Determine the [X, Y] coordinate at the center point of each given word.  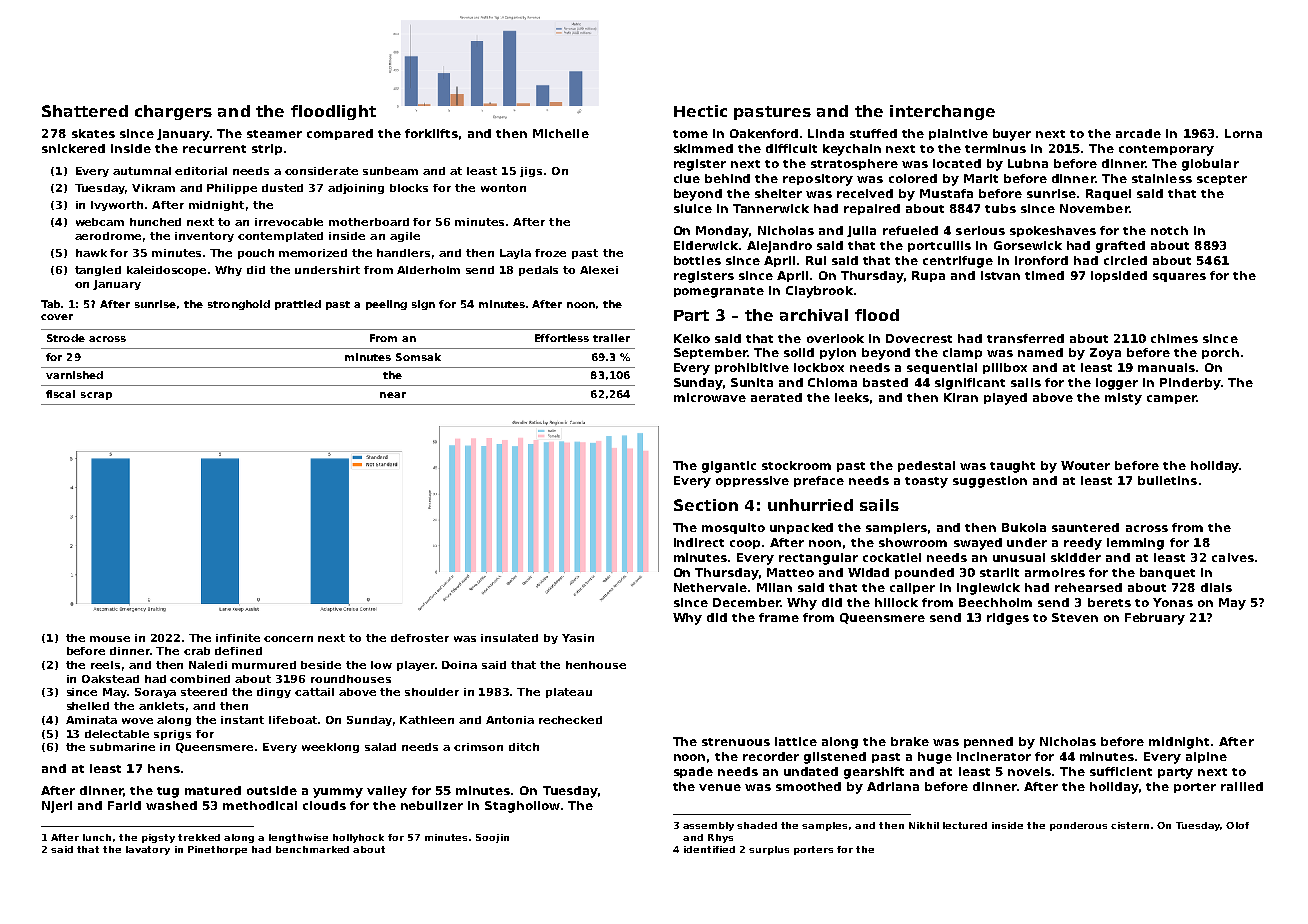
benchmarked [312, 849]
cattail [314, 692]
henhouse [596, 665]
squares [1179, 277]
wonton [503, 188]
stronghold [239, 305]
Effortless [562, 338]
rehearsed [1088, 587]
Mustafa [946, 193]
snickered [73, 148]
